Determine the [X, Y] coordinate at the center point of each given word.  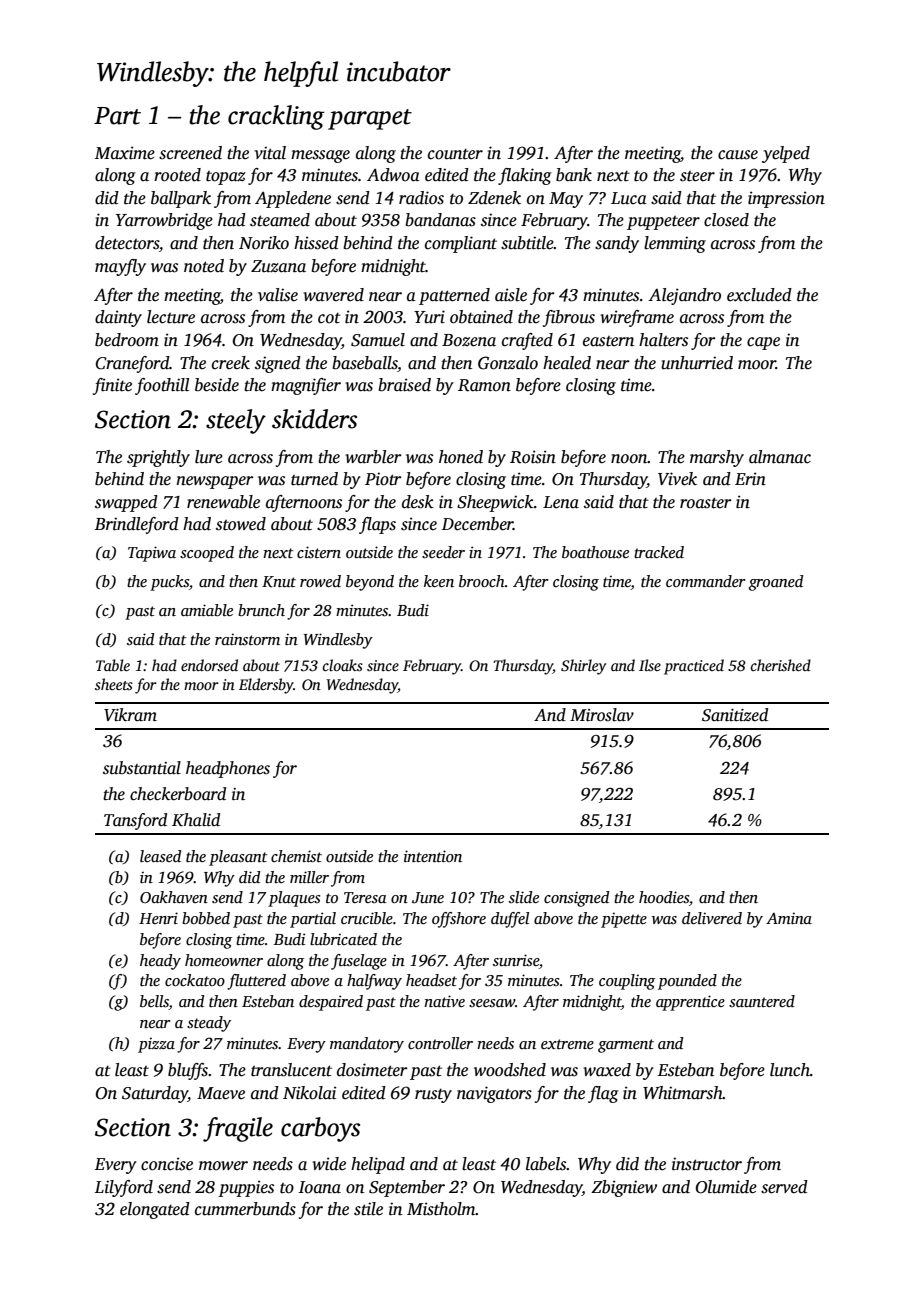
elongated [155, 1210]
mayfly [120, 267]
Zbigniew [624, 1188]
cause [738, 155]
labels [546, 1164]
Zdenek [494, 198]
